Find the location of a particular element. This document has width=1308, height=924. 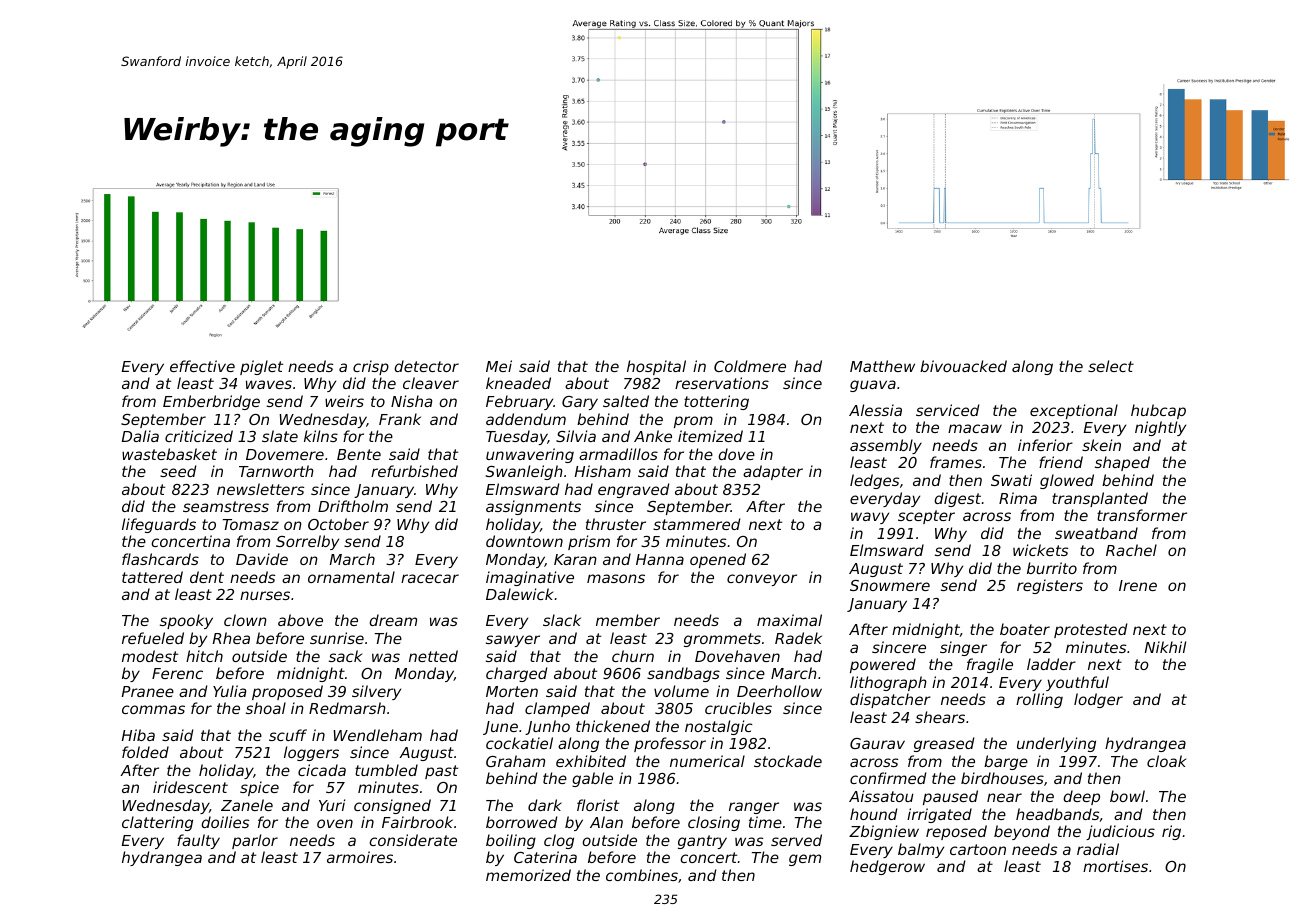

armoires is located at coordinates (360, 857).
